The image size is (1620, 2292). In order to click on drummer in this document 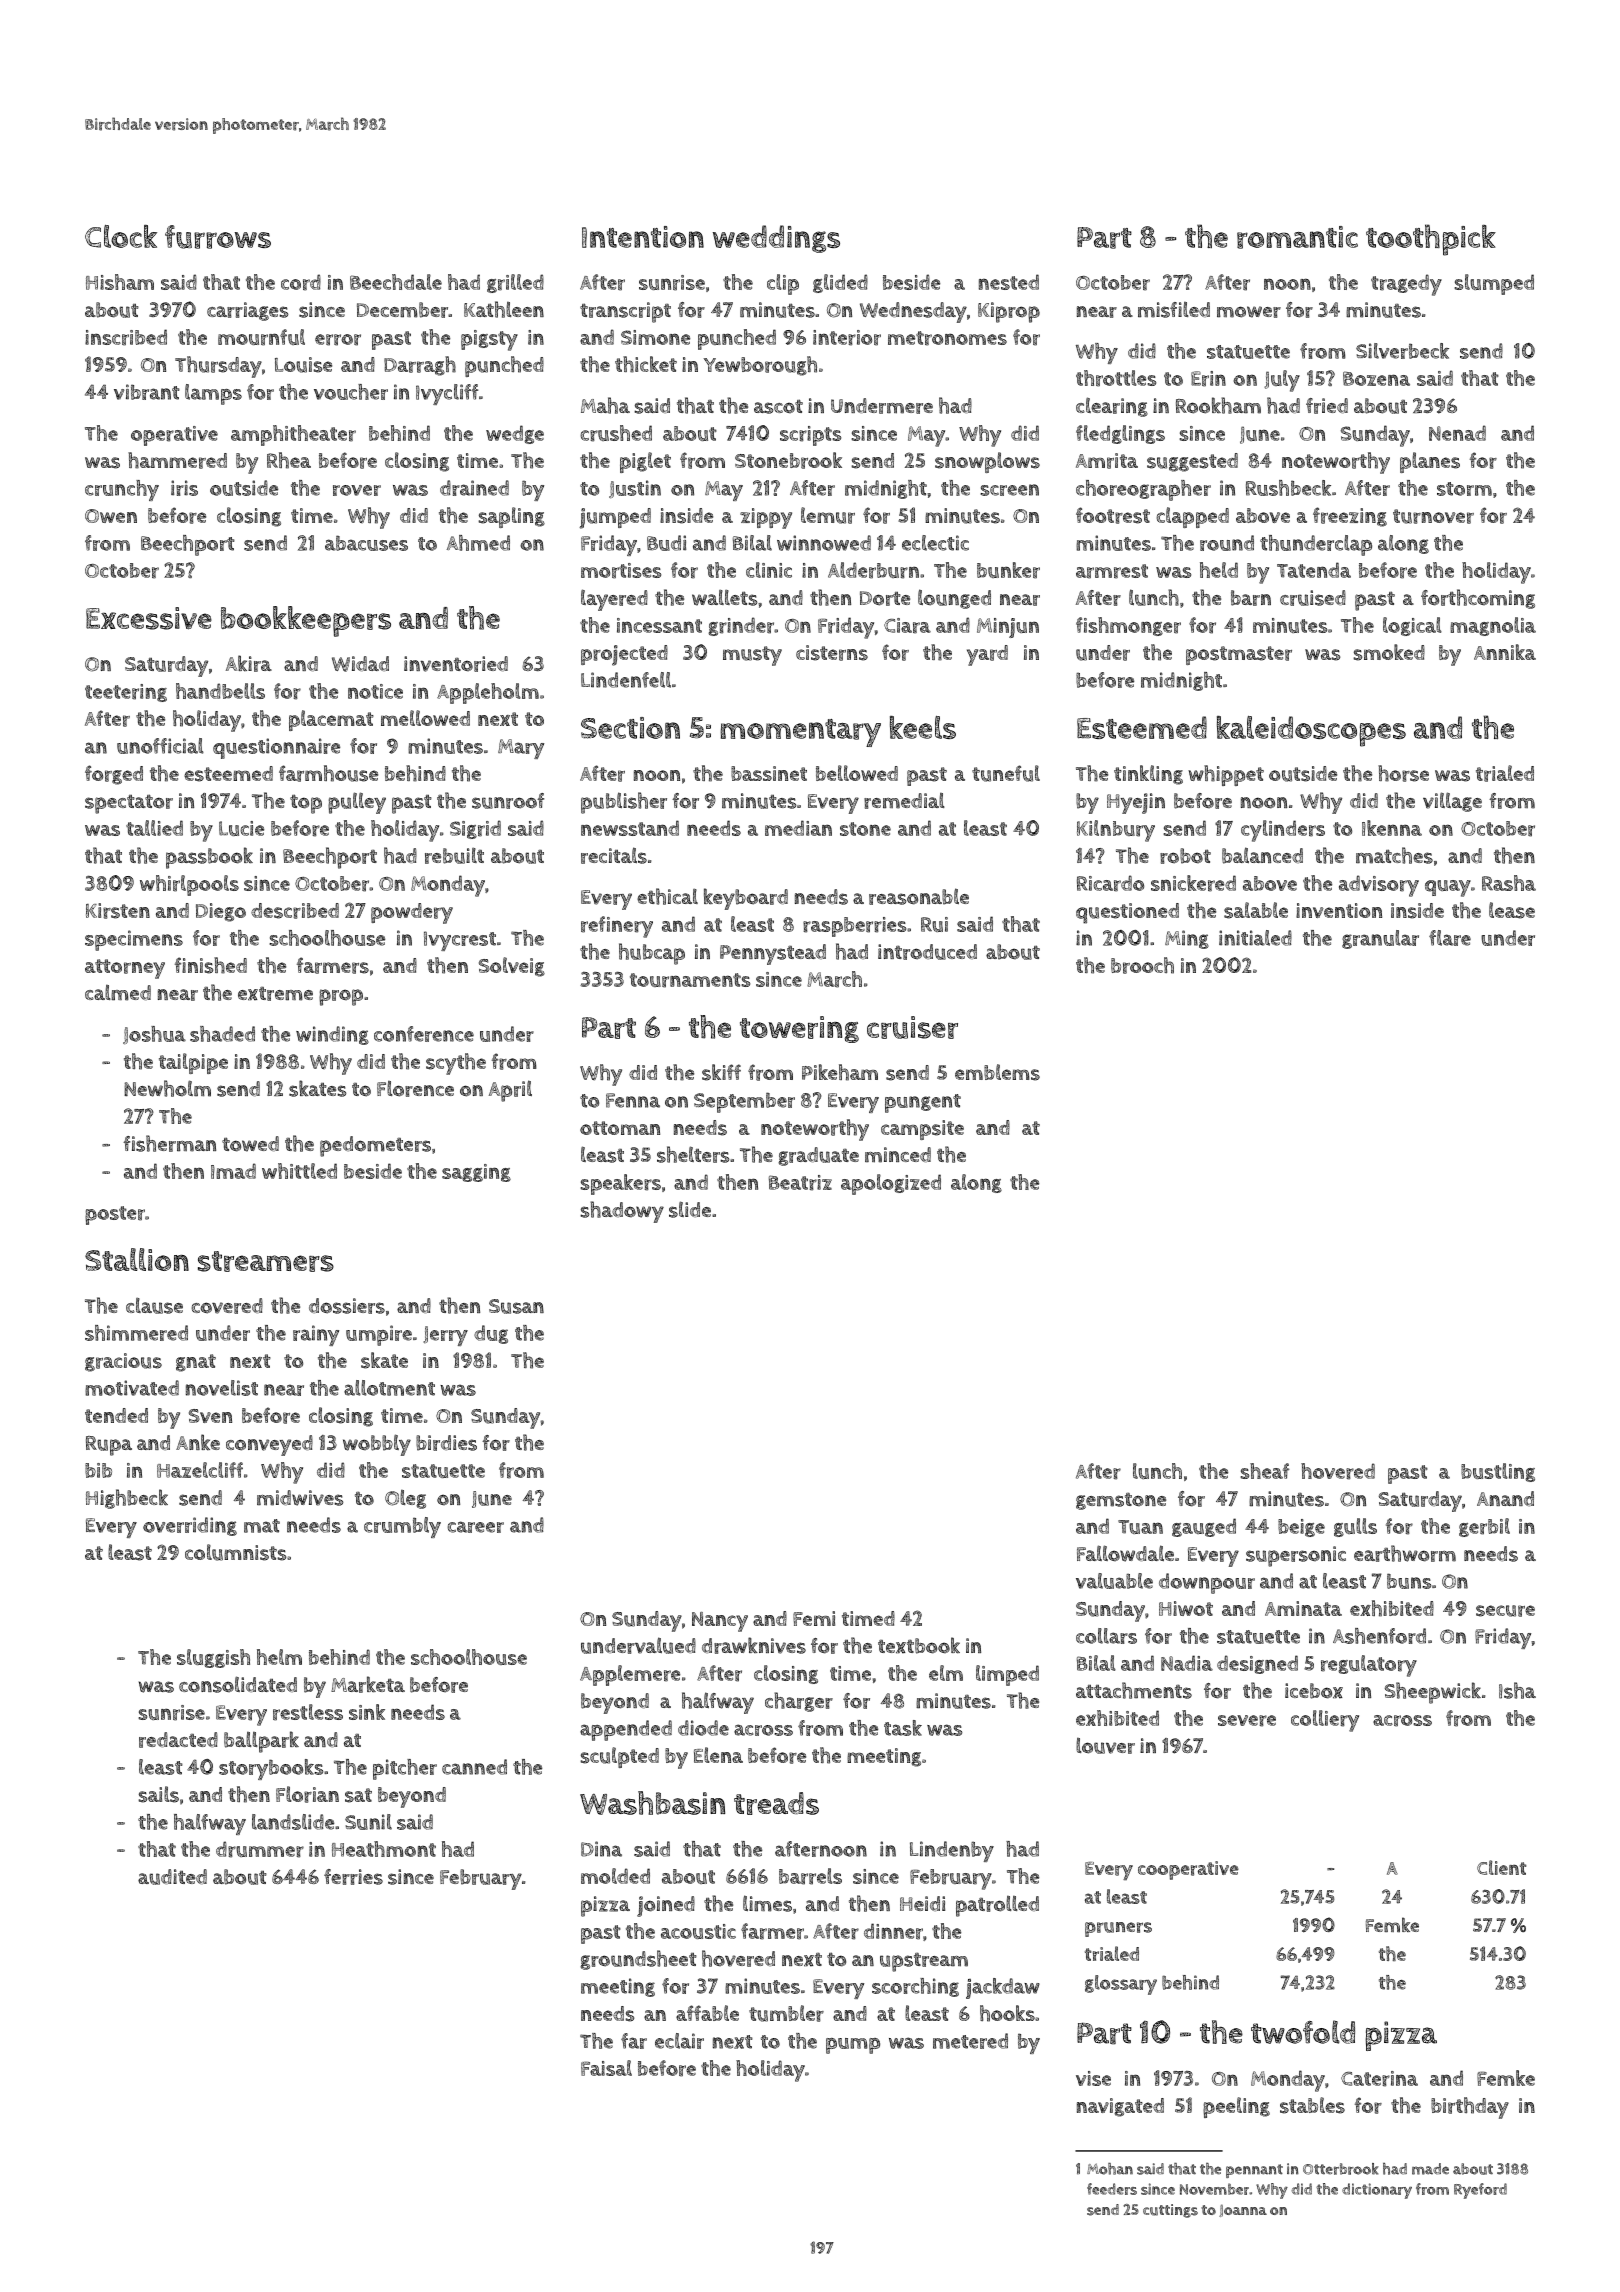, I will do `click(260, 1849)`.
